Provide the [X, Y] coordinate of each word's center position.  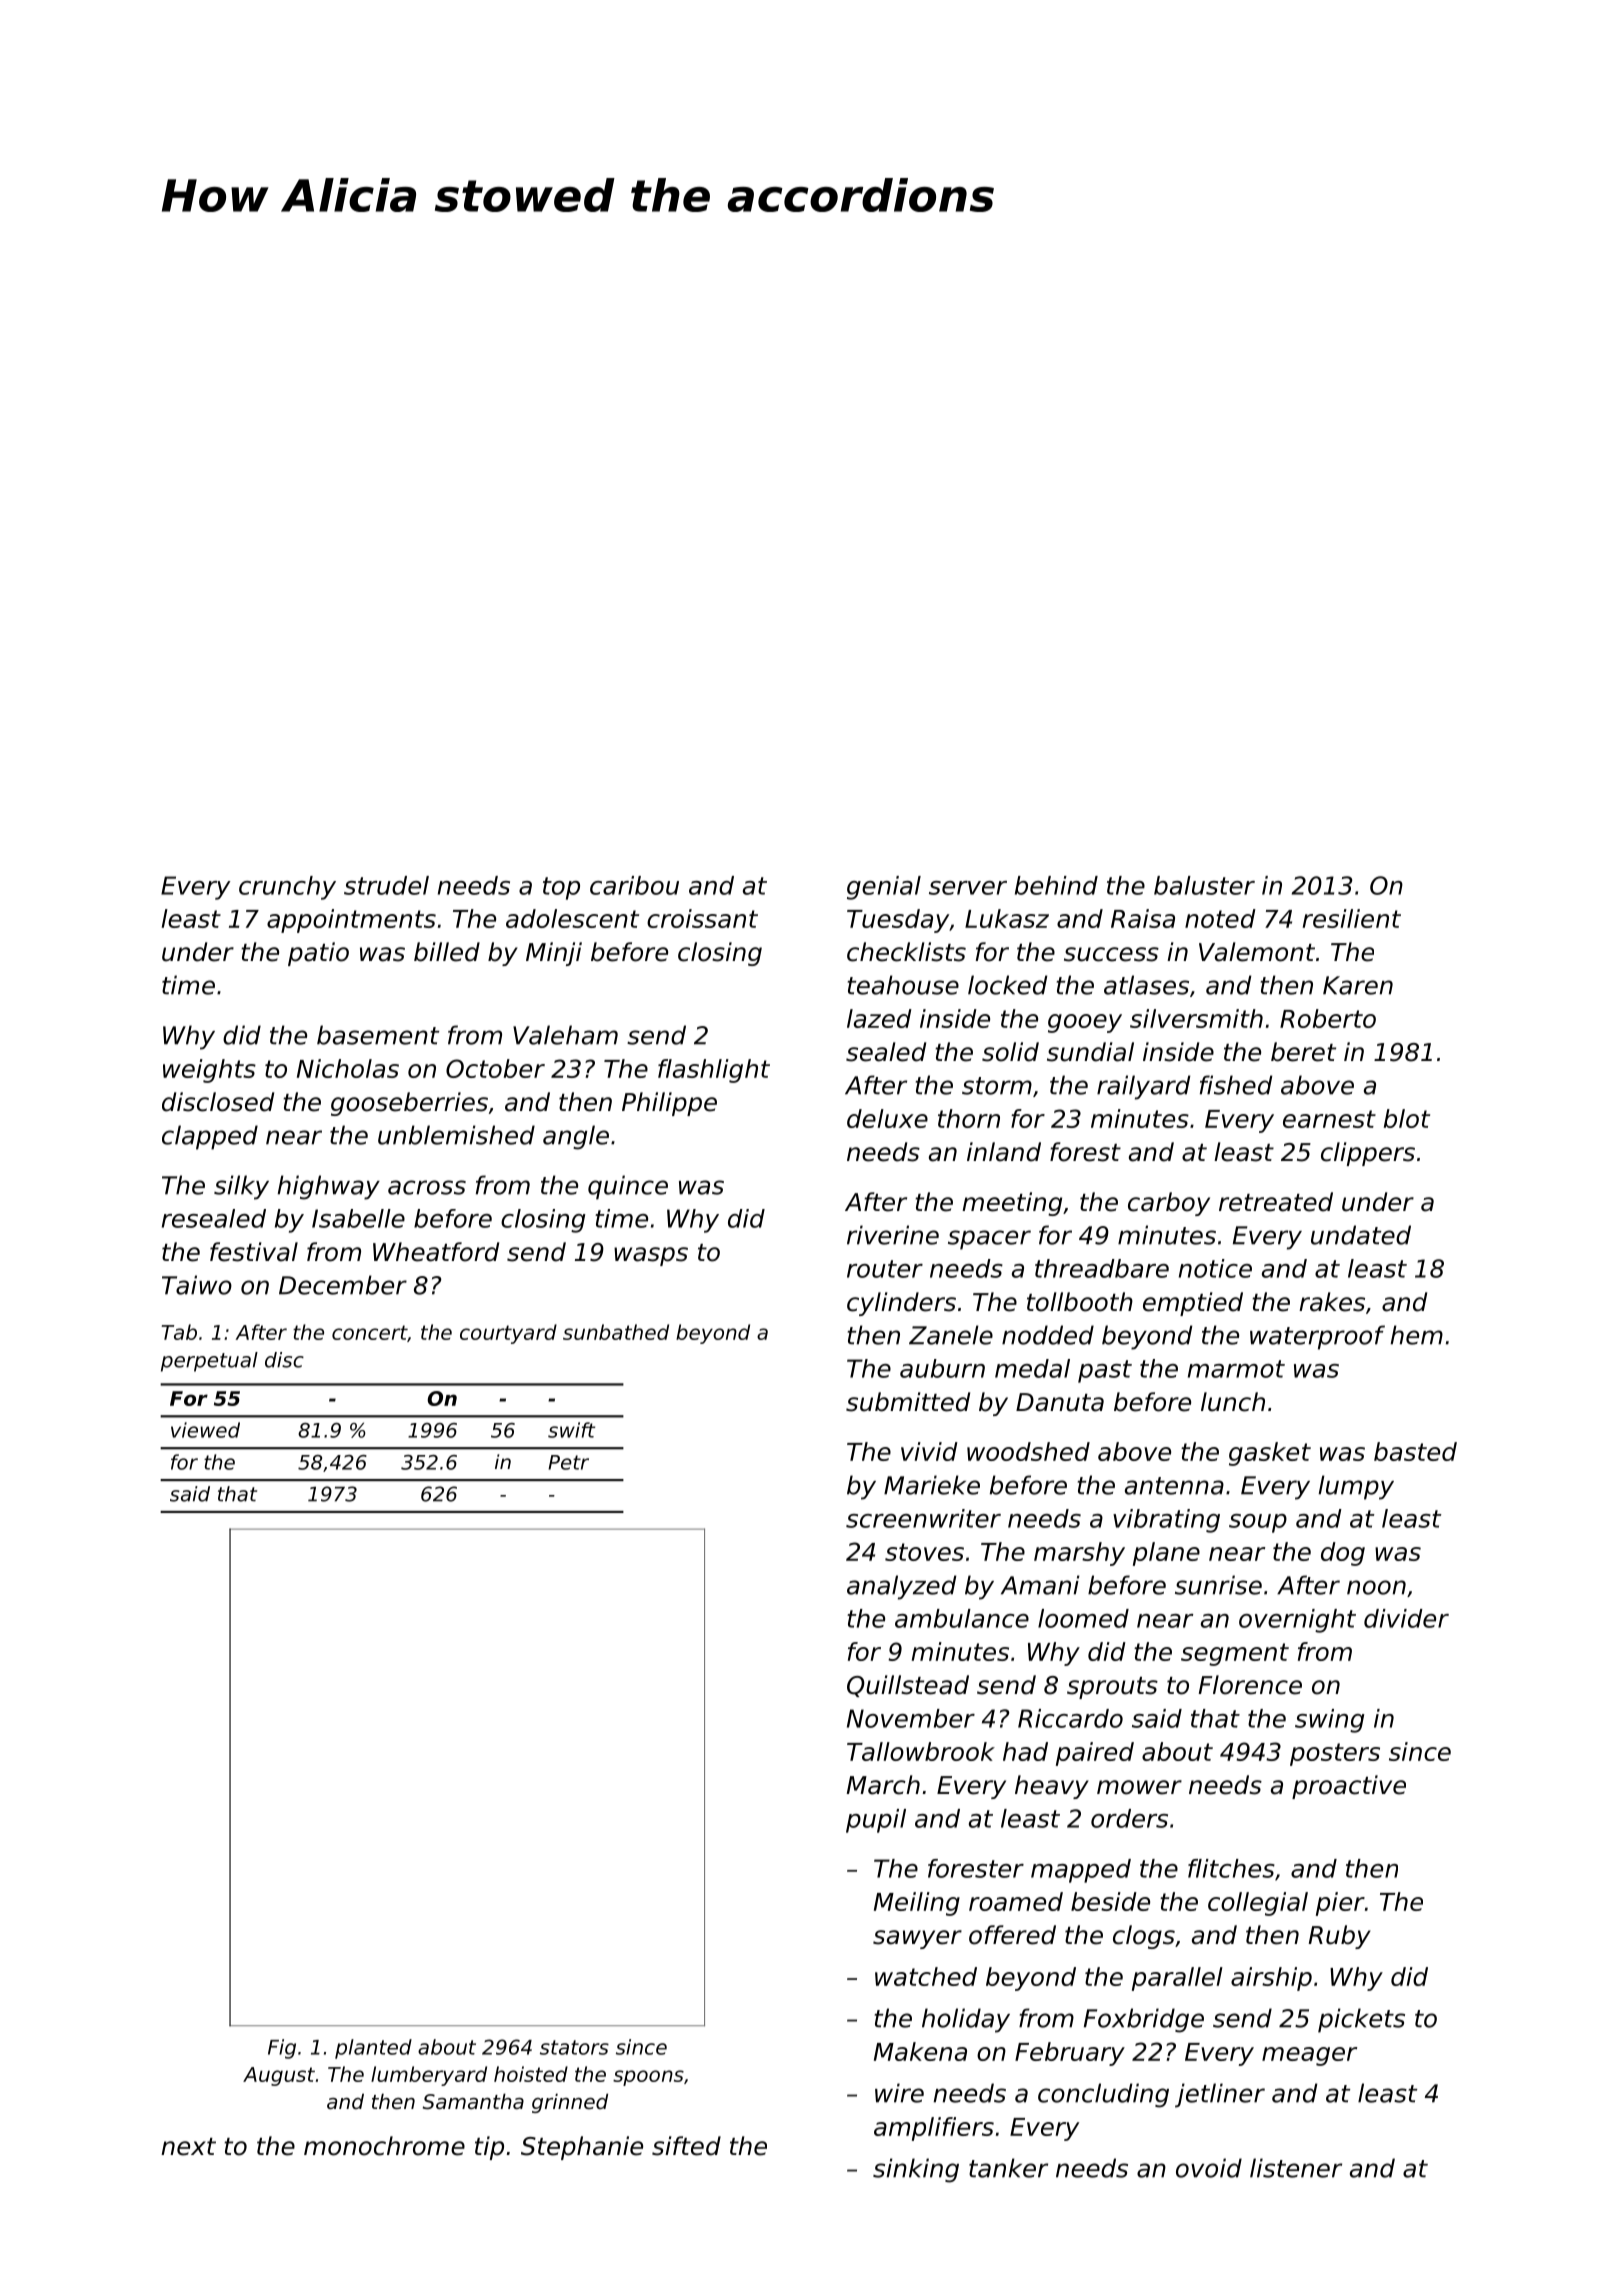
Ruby [1340, 1937]
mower [1139, 1787]
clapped [210, 1137]
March [883, 1785]
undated [1361, 1235]
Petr [568, 1462]
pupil [876, 1821]
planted [373, 2049]
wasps [651, 1256]
